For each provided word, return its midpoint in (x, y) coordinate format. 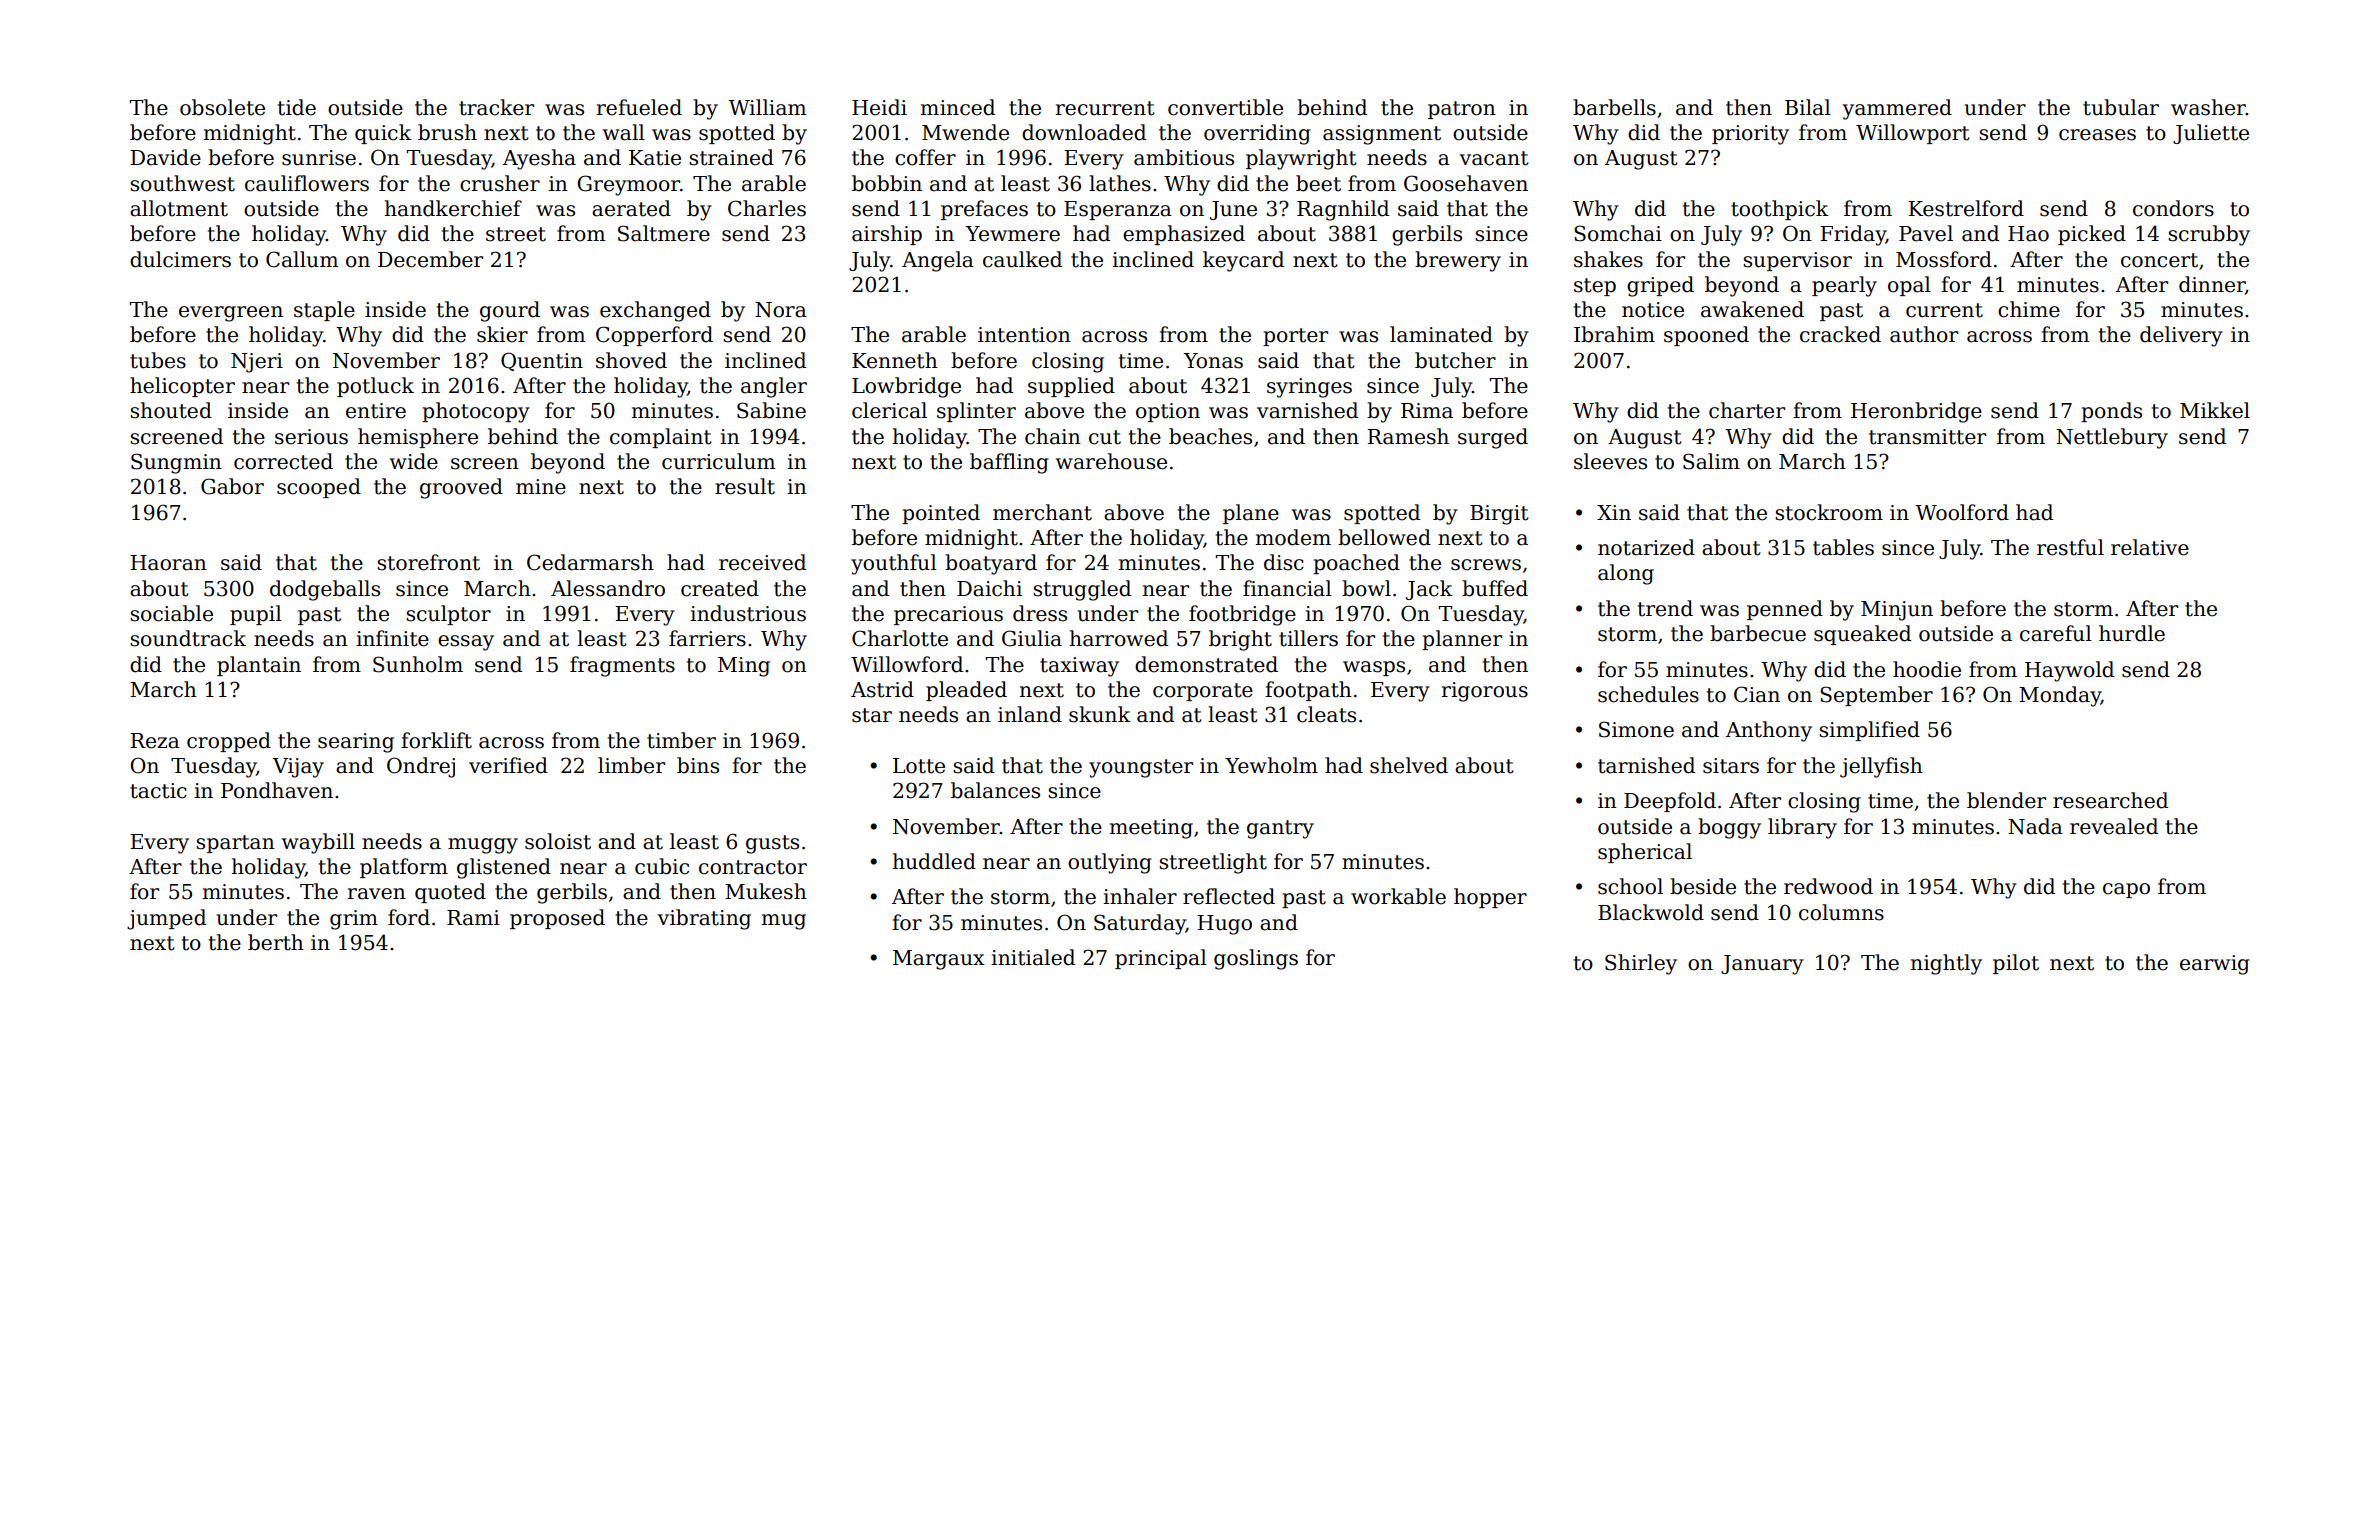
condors (2173, 208)
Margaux (939, 960)
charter (1747, 410)
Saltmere (664, 233)
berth (276, 942)
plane (1251, 514)
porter (1295, 337)
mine (541, 487)
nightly (1946, 964)
